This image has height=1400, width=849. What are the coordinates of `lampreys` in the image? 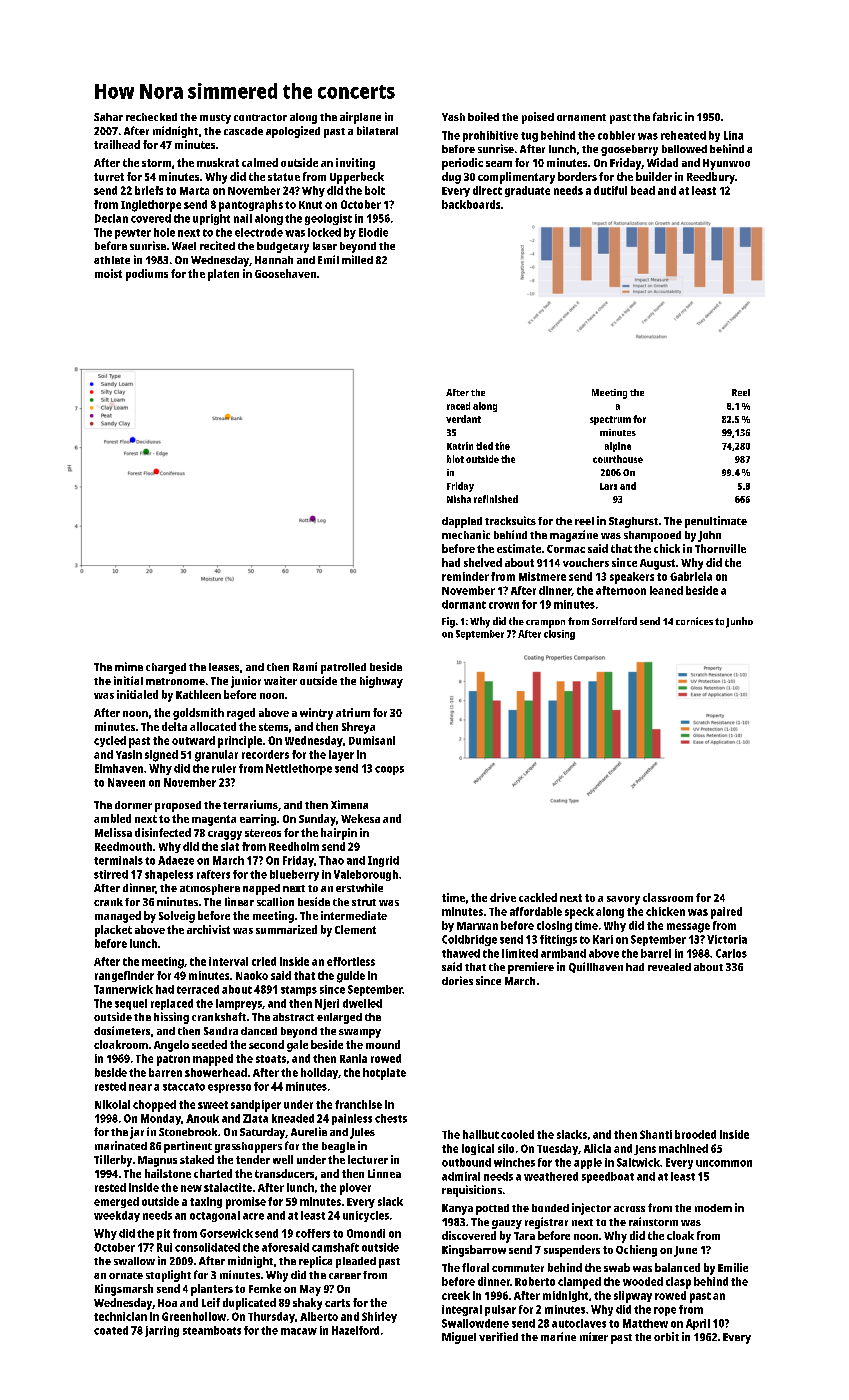 It's located at (239, 1004).
